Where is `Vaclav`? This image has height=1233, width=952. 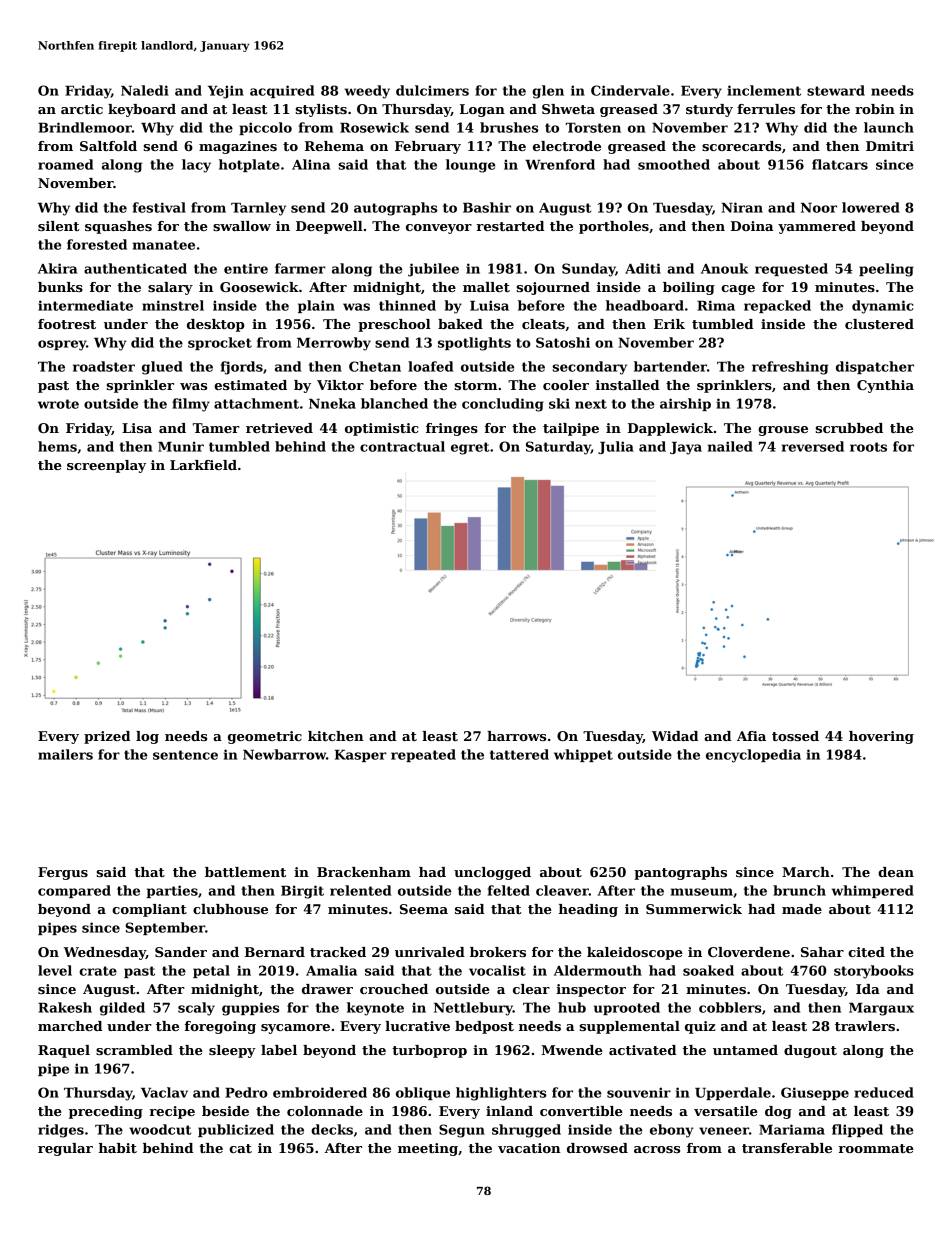 Vaclav is located at coordinates (164, 1092).
